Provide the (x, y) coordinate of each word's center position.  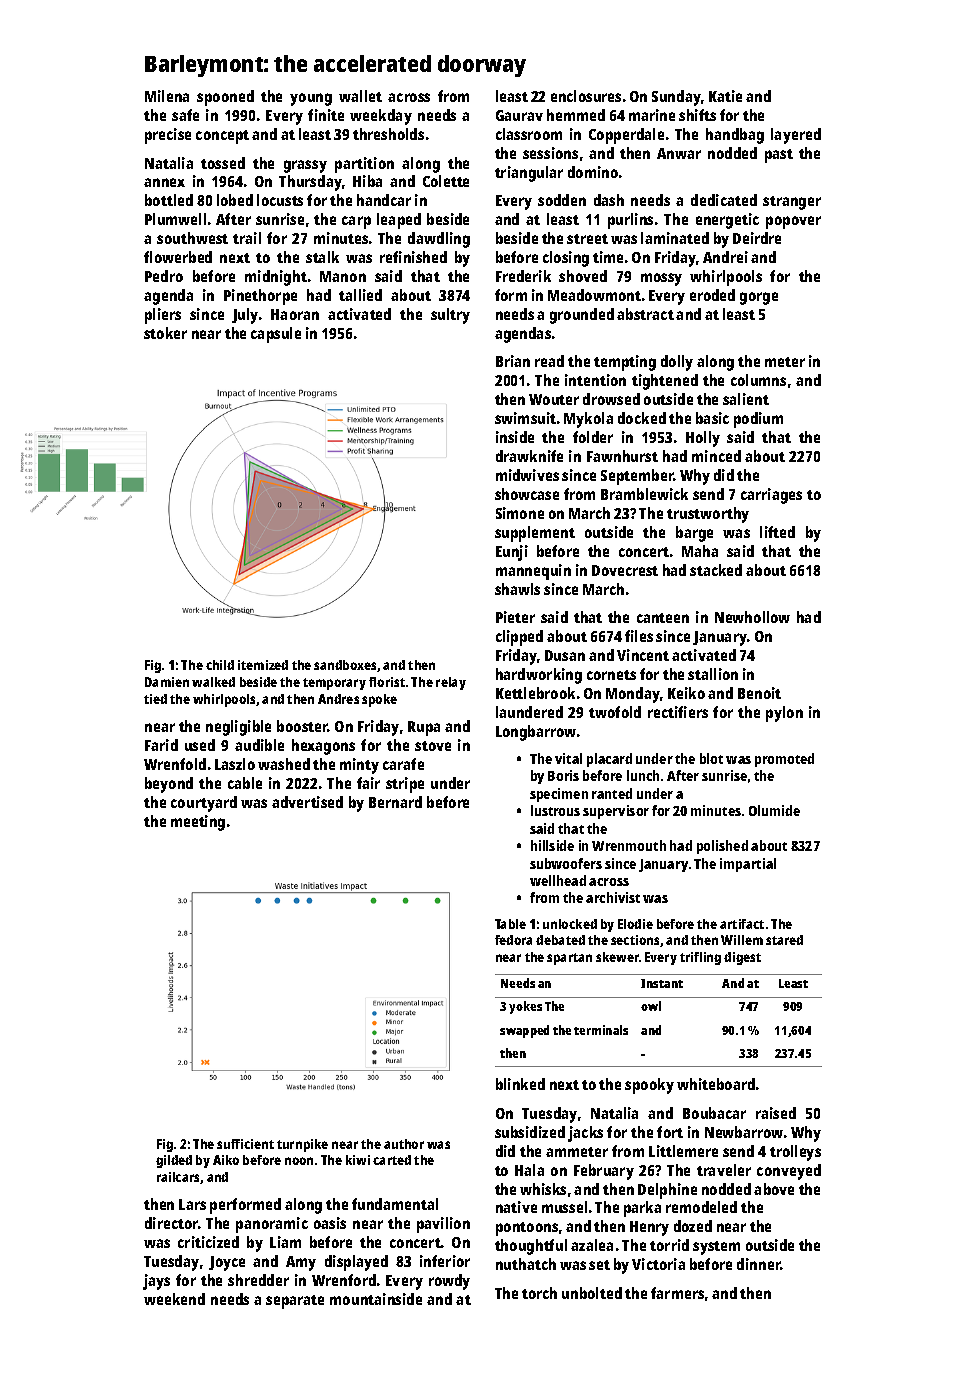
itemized (263, 665)
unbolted (592, 1293)
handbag (735, 136)
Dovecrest (625, 570)
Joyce (227, 1263)
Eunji (512, 553)
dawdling (439, 240)
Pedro (164, 276)
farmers (677, 1293)
